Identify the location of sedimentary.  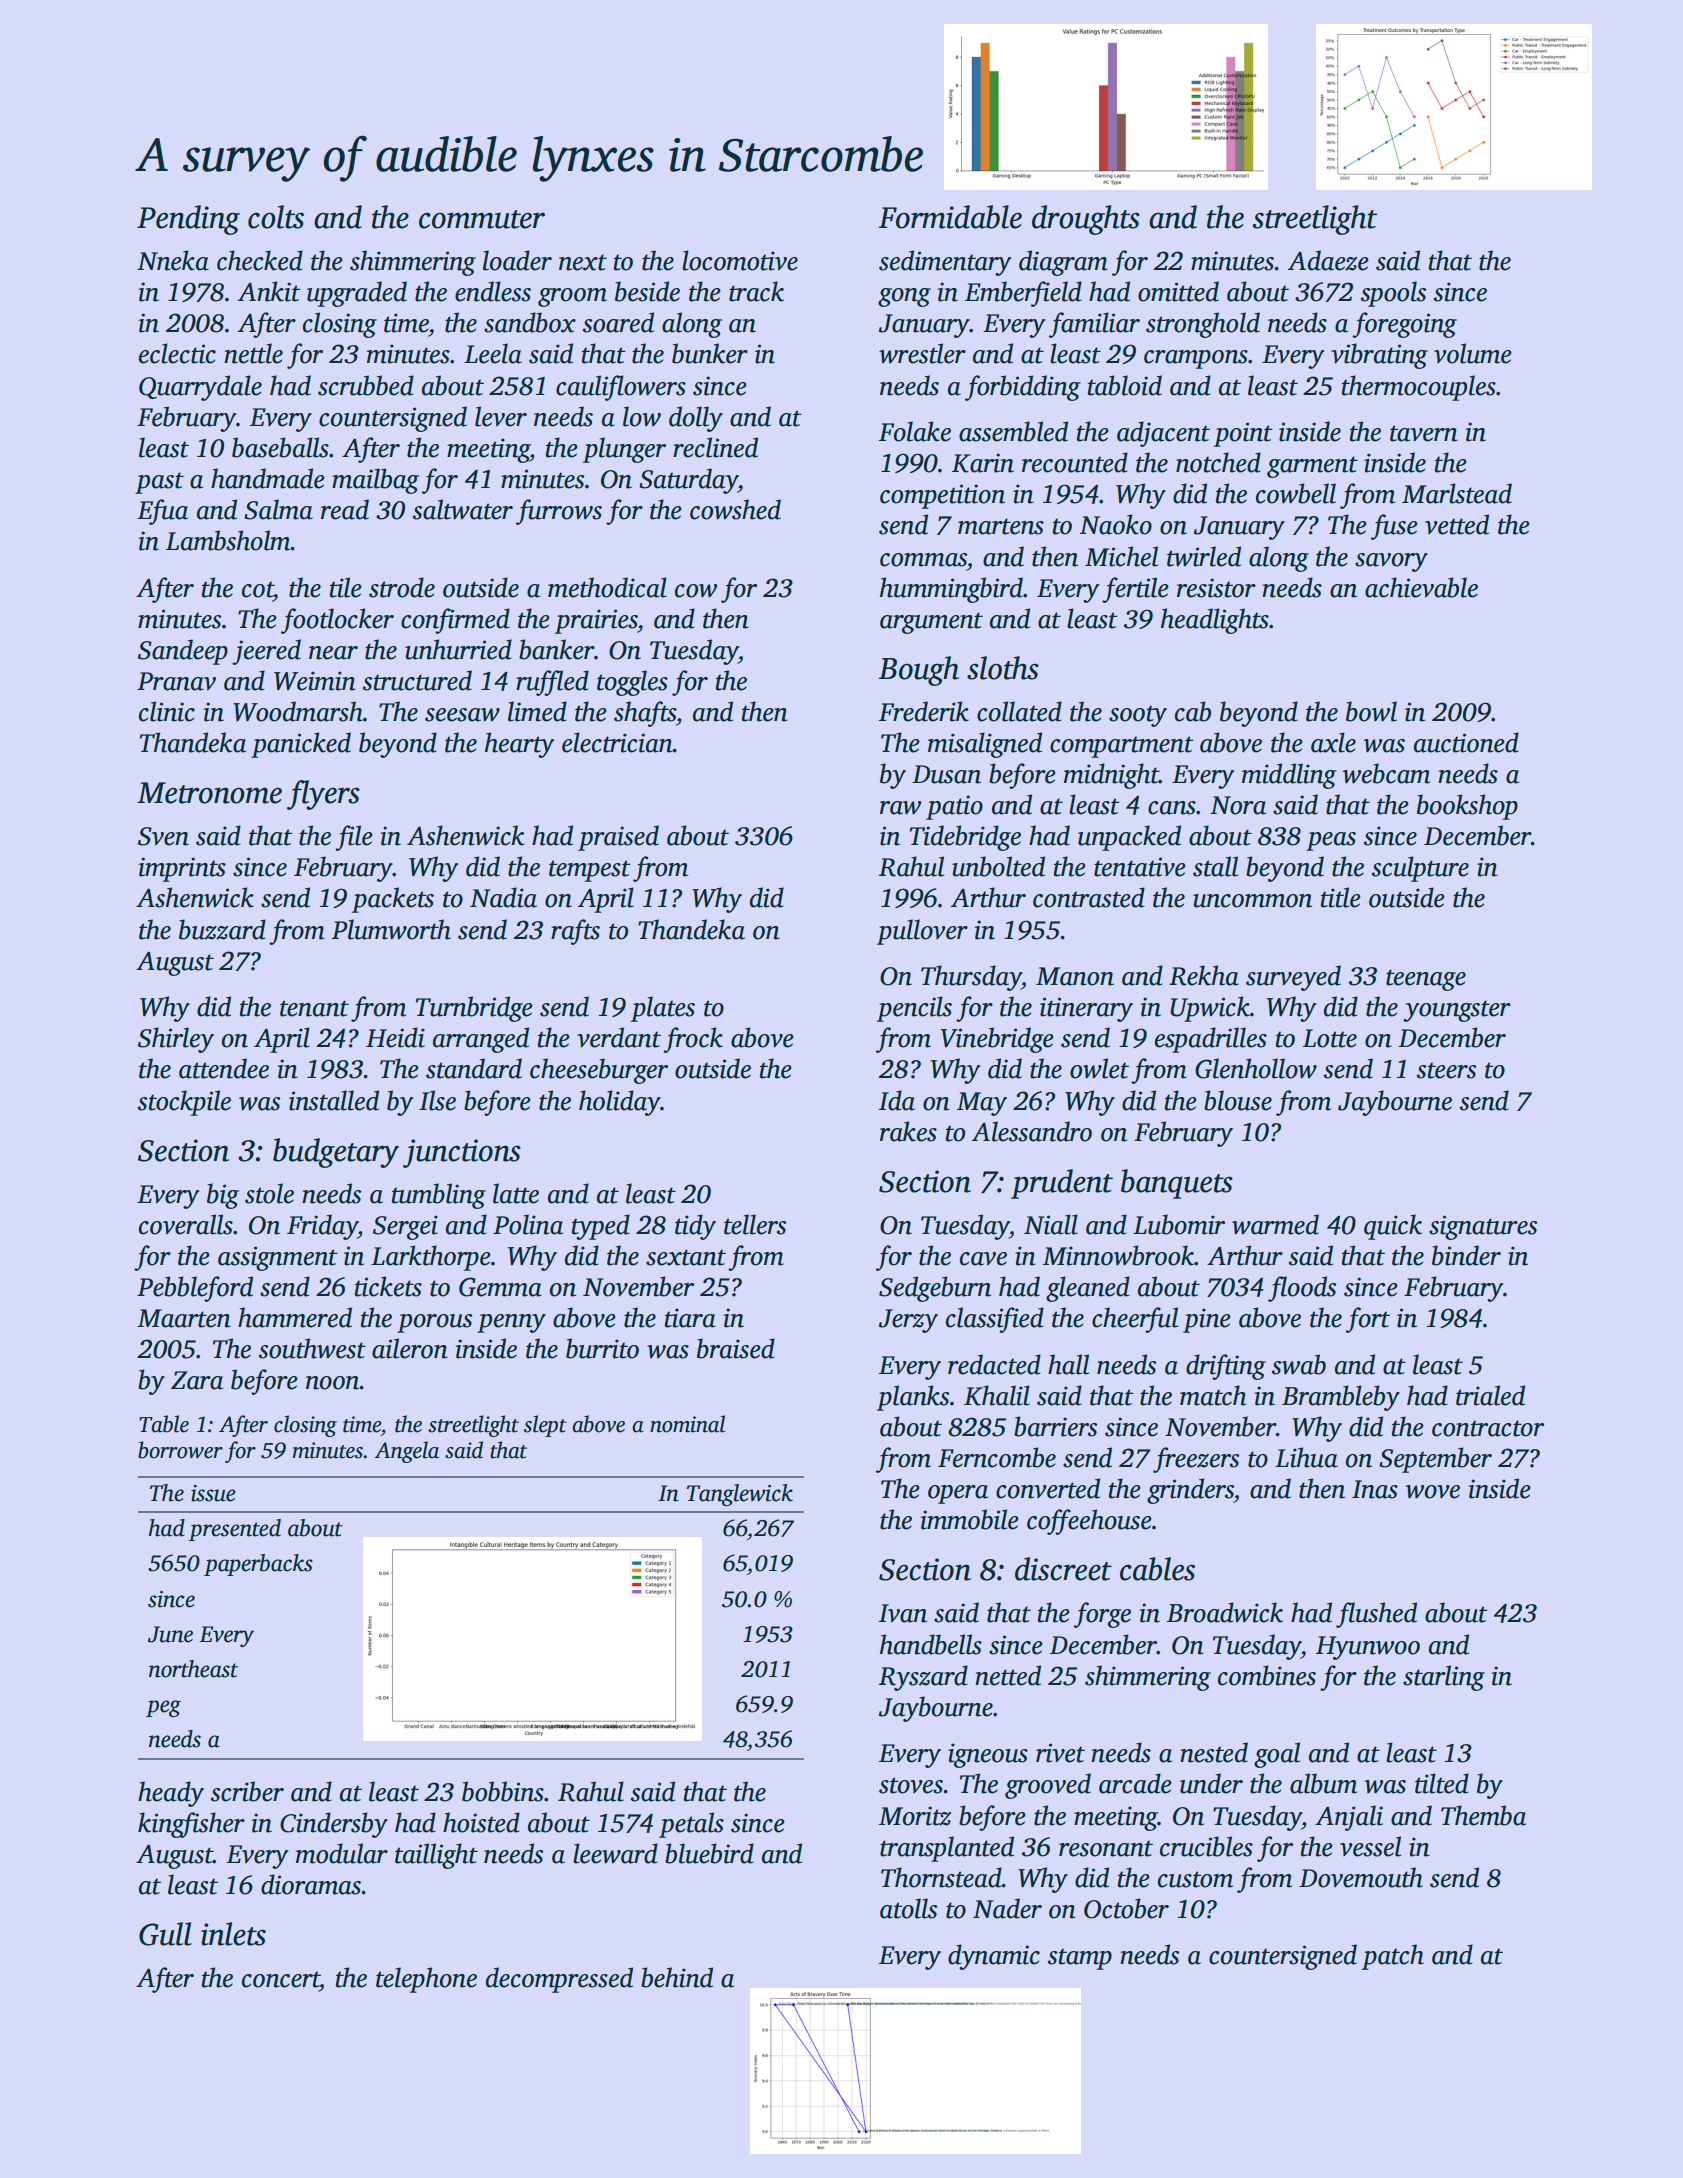
(945, 263).
